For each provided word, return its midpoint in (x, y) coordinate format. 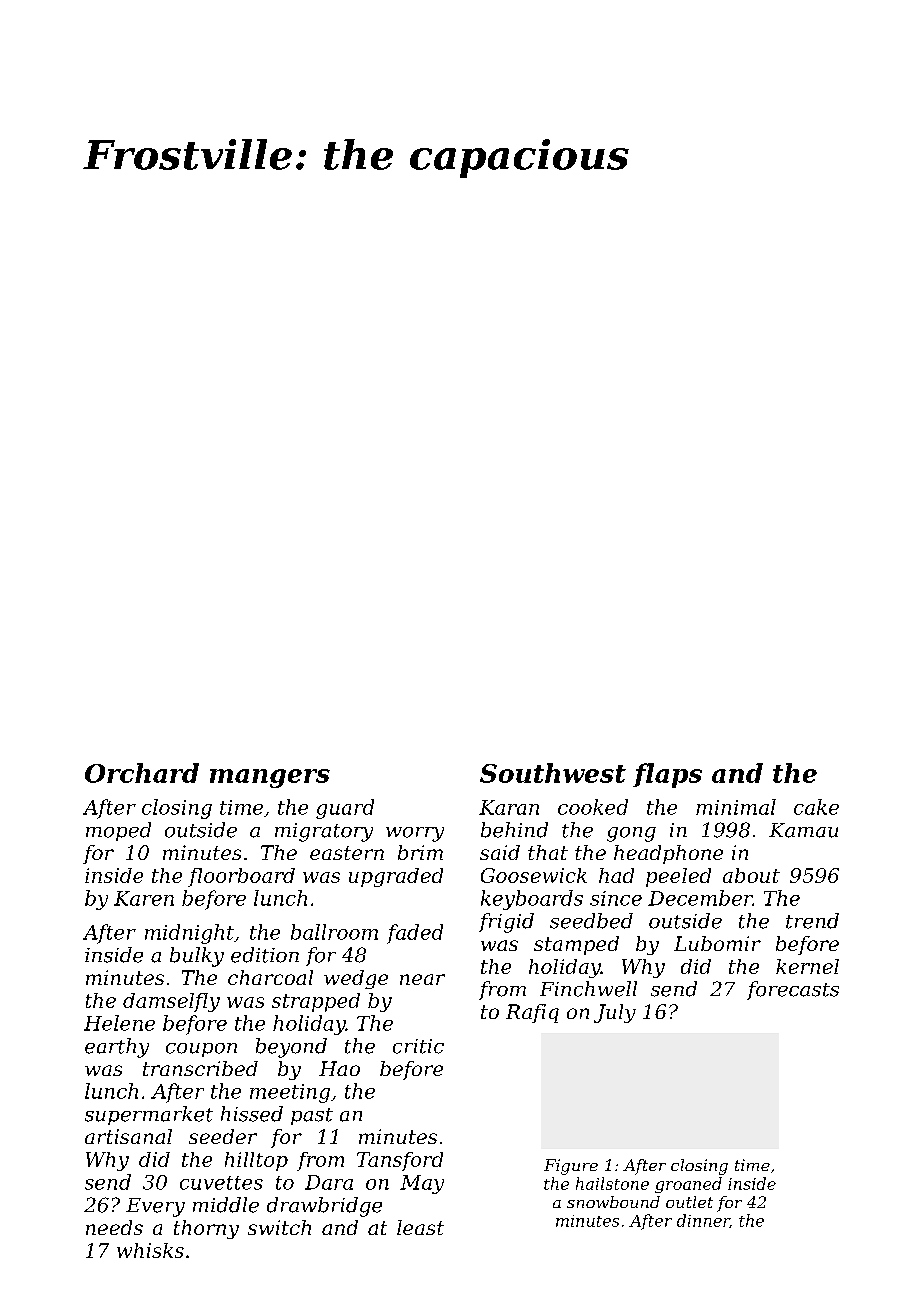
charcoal (270, 977)
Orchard (142, 773)
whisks (150, 1250)
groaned (688, 1185)
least (420, 1227)
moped (118, 831)
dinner (703, 1221)
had (616, 875)
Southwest (553, 773)
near (422, 979)
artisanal (128, 1136)
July (615, 1013)
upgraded (396, 877)
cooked (593, 807)
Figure (571, 1167)
